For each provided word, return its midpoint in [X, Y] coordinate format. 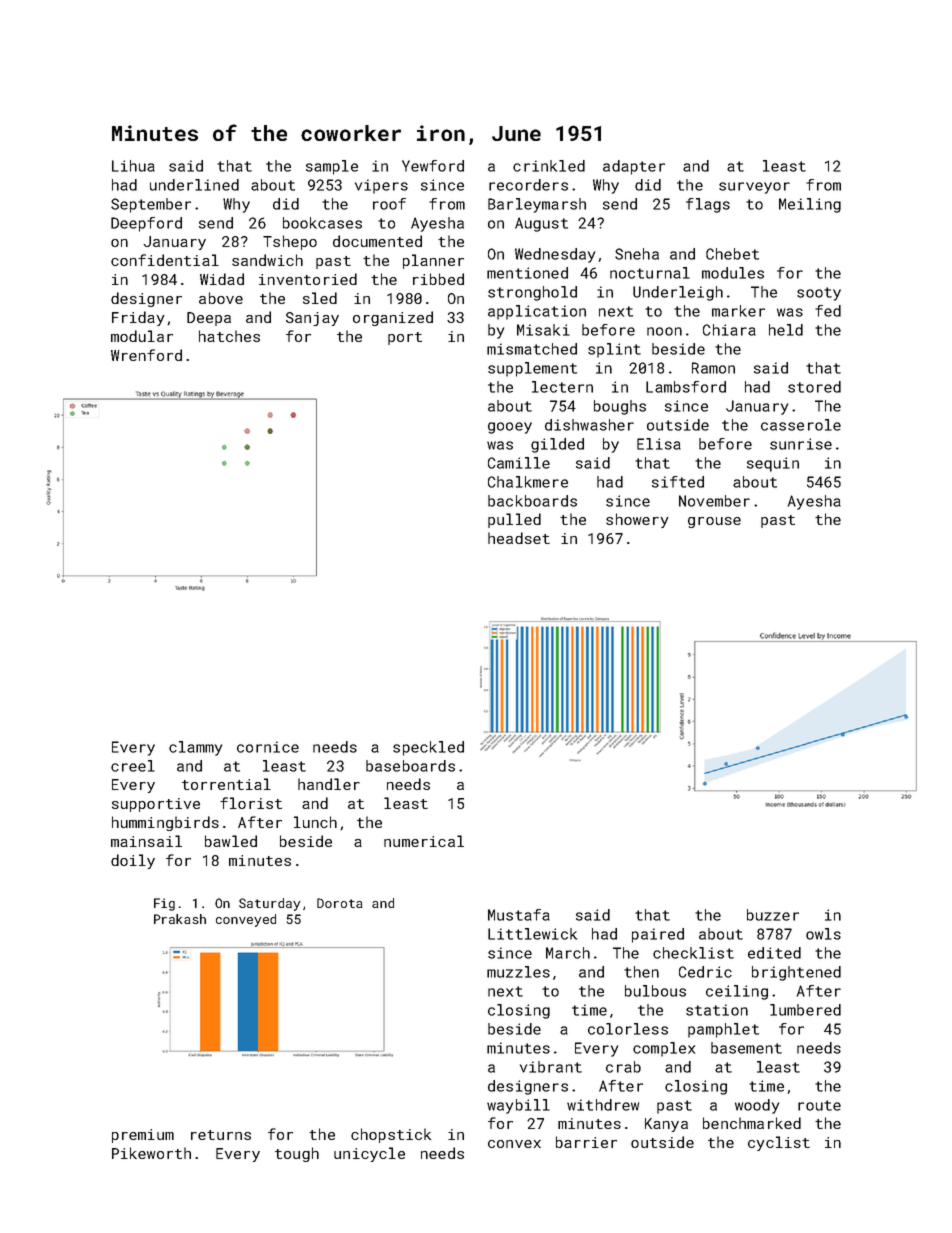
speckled [428, 748]
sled [320, 298]
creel [133, 766]
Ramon [713, 368]
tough [297, 1154]
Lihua [133, 166]
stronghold [532, 293]
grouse [714, 522]
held [786, 330]
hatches [229, 336]
